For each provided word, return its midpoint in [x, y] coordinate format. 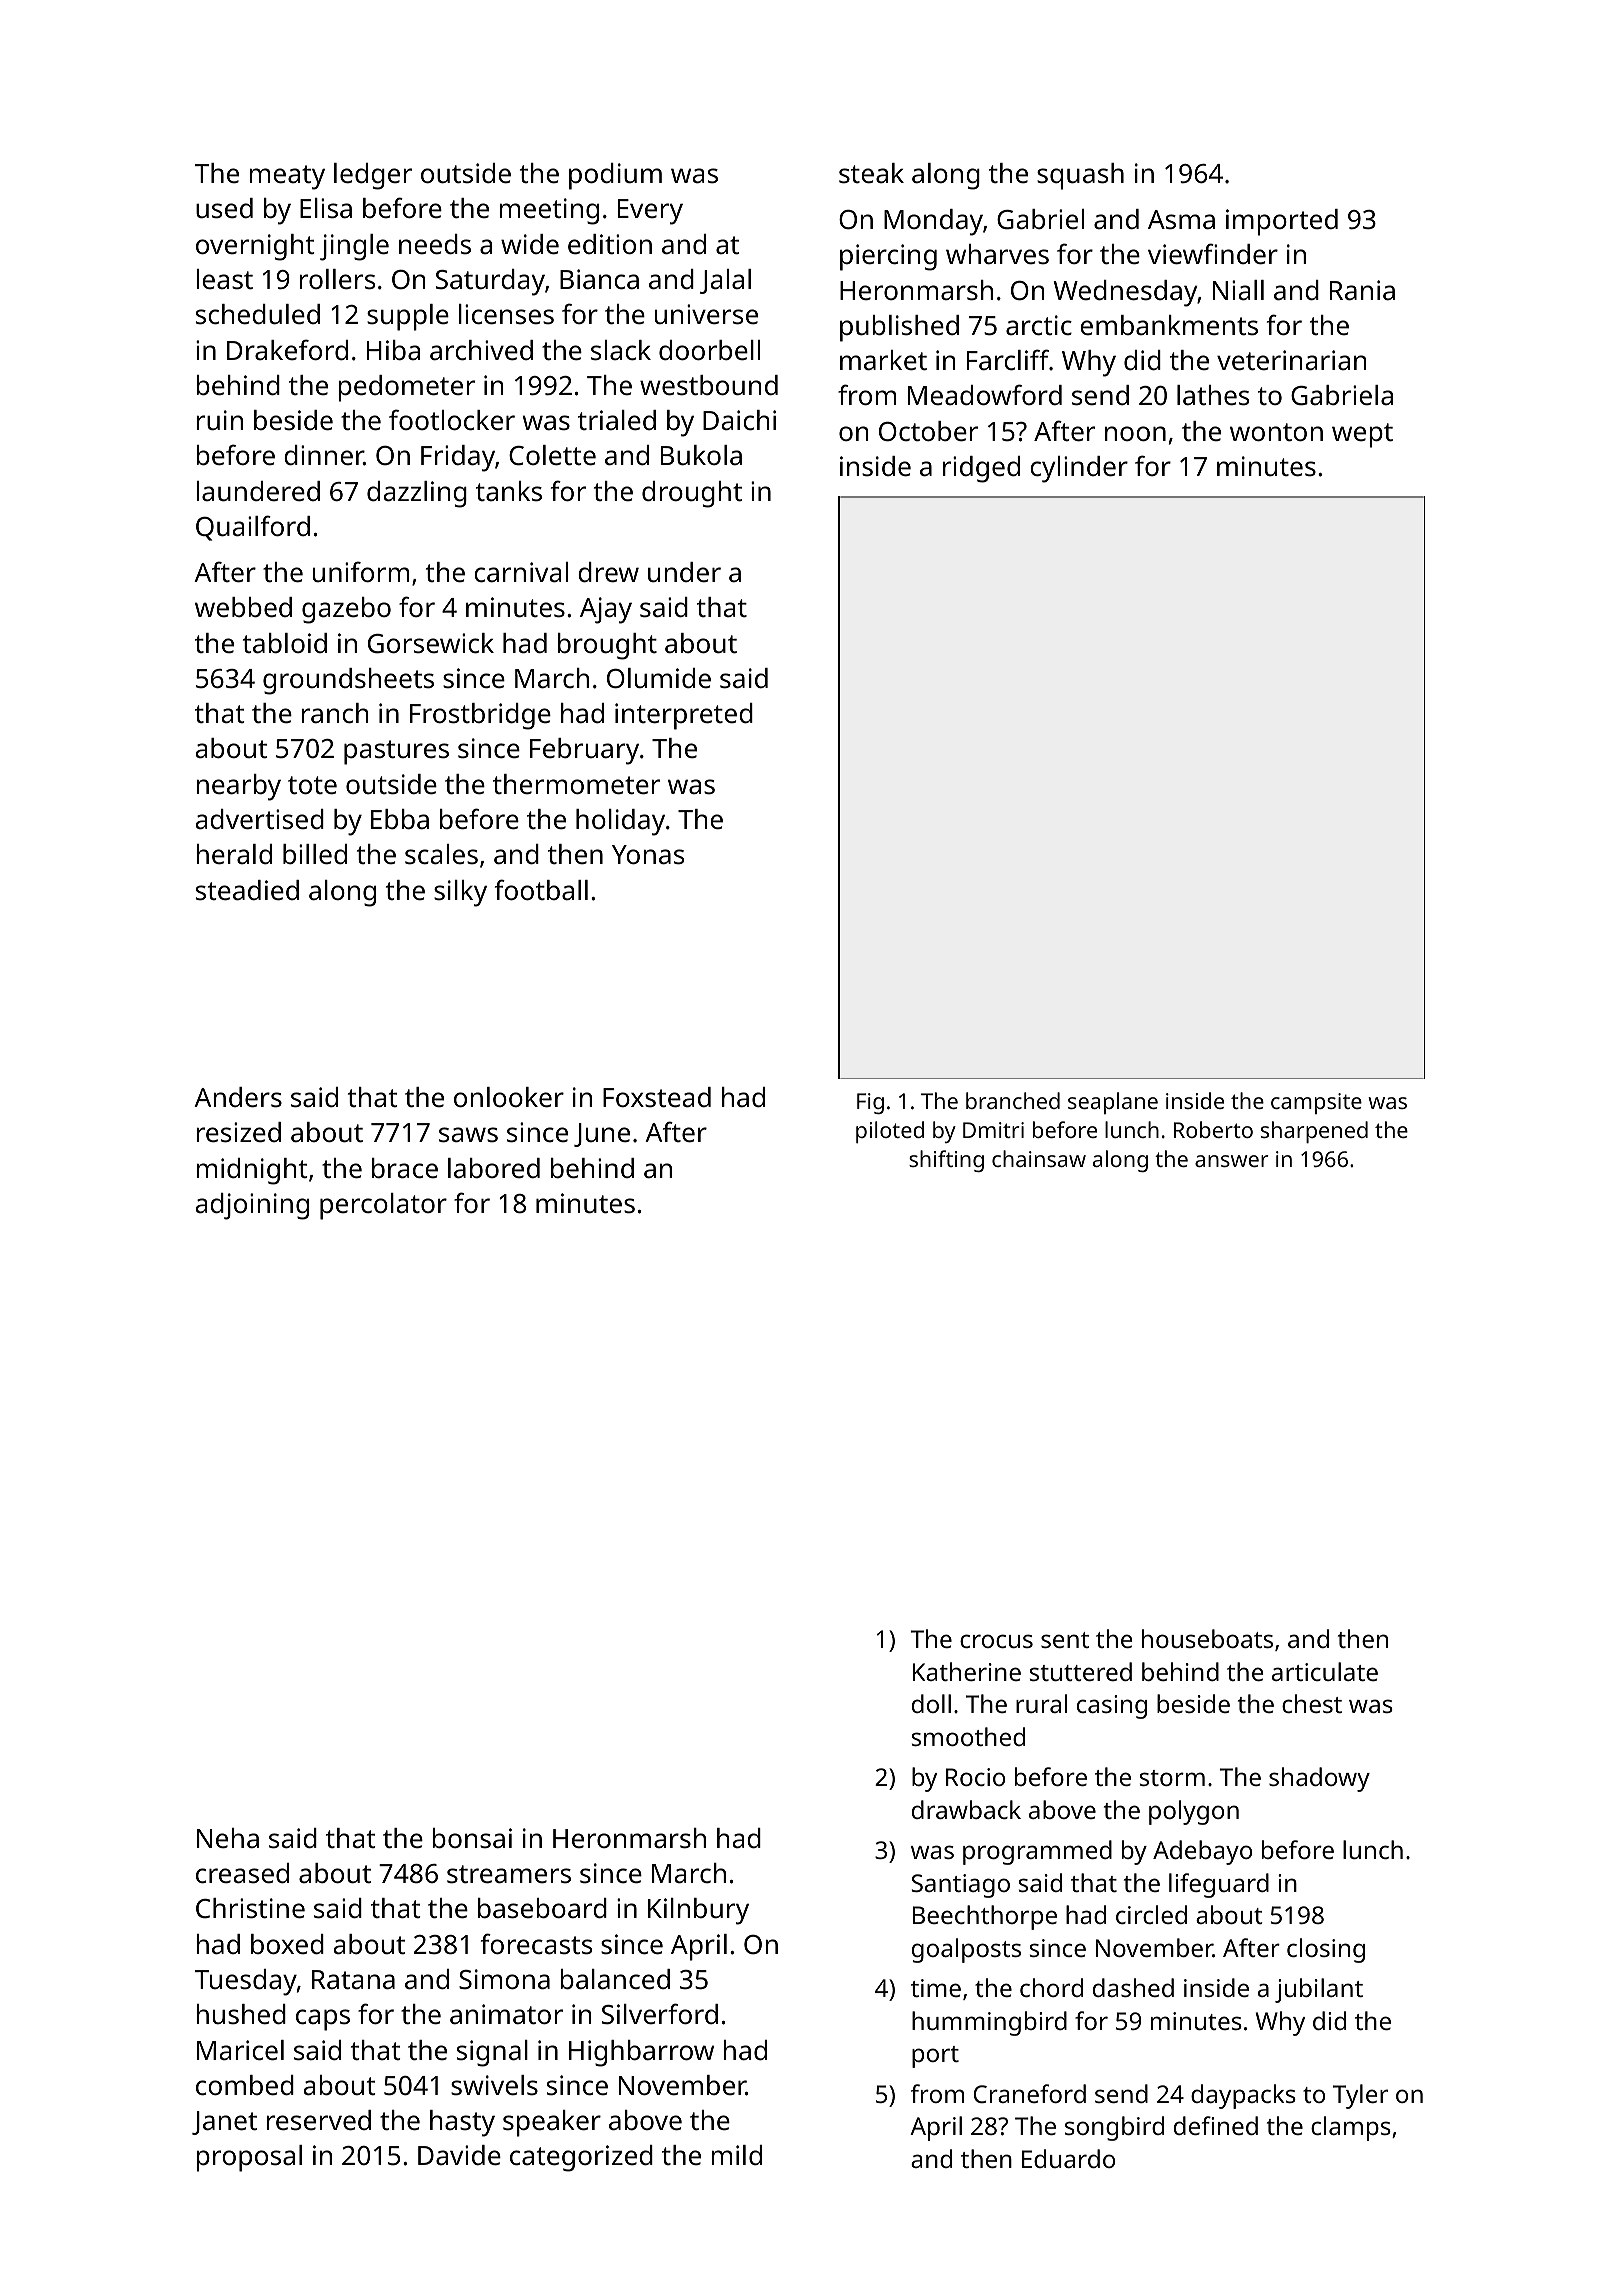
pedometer [406, 388]
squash [1080, 176]
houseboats [1207, 1638]
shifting [946, 1161]
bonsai [472, 1838]
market [883, 360]
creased [242, 1873]
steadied [247, 890]
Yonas [648, 855]
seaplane [1113, 1103]
